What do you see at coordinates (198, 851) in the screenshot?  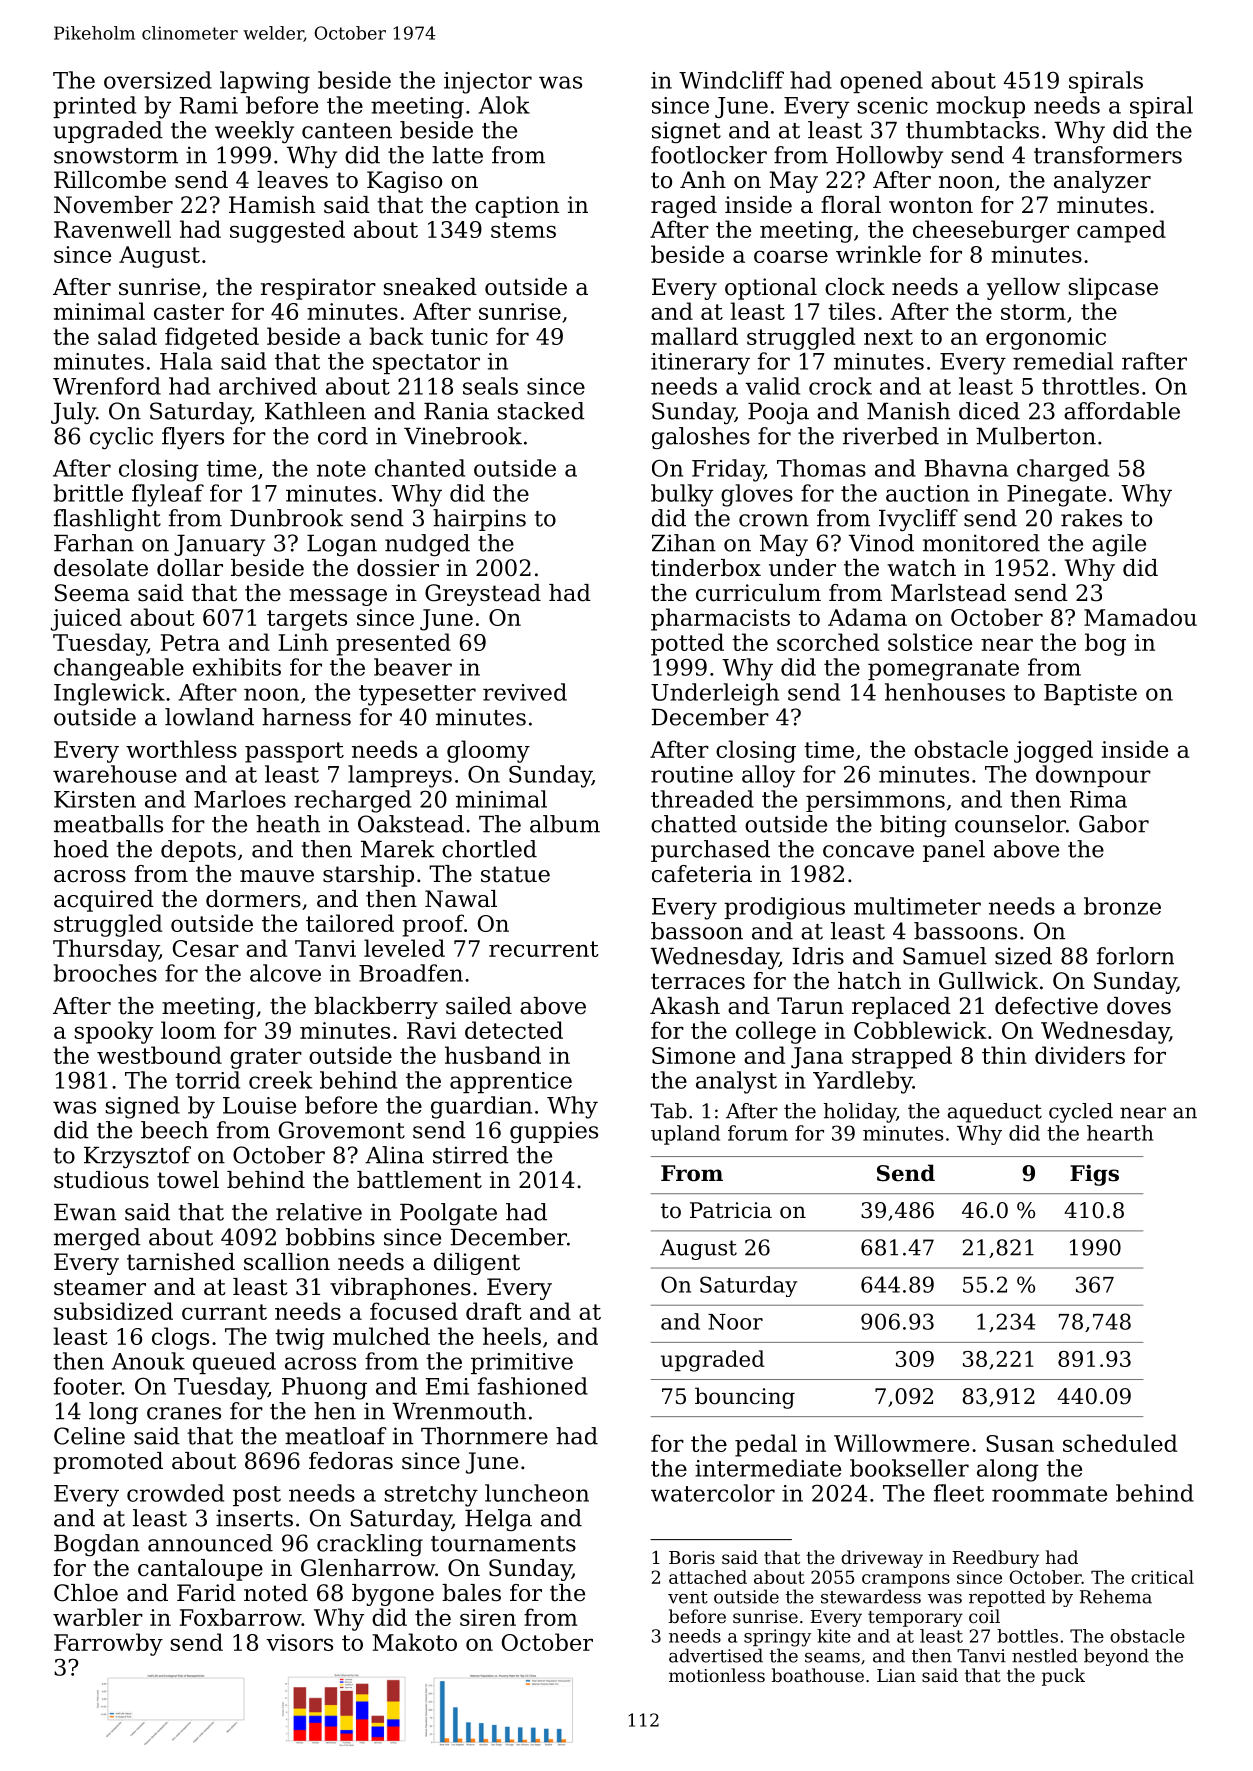 I see `depots` at bounding box center [198, 851].
